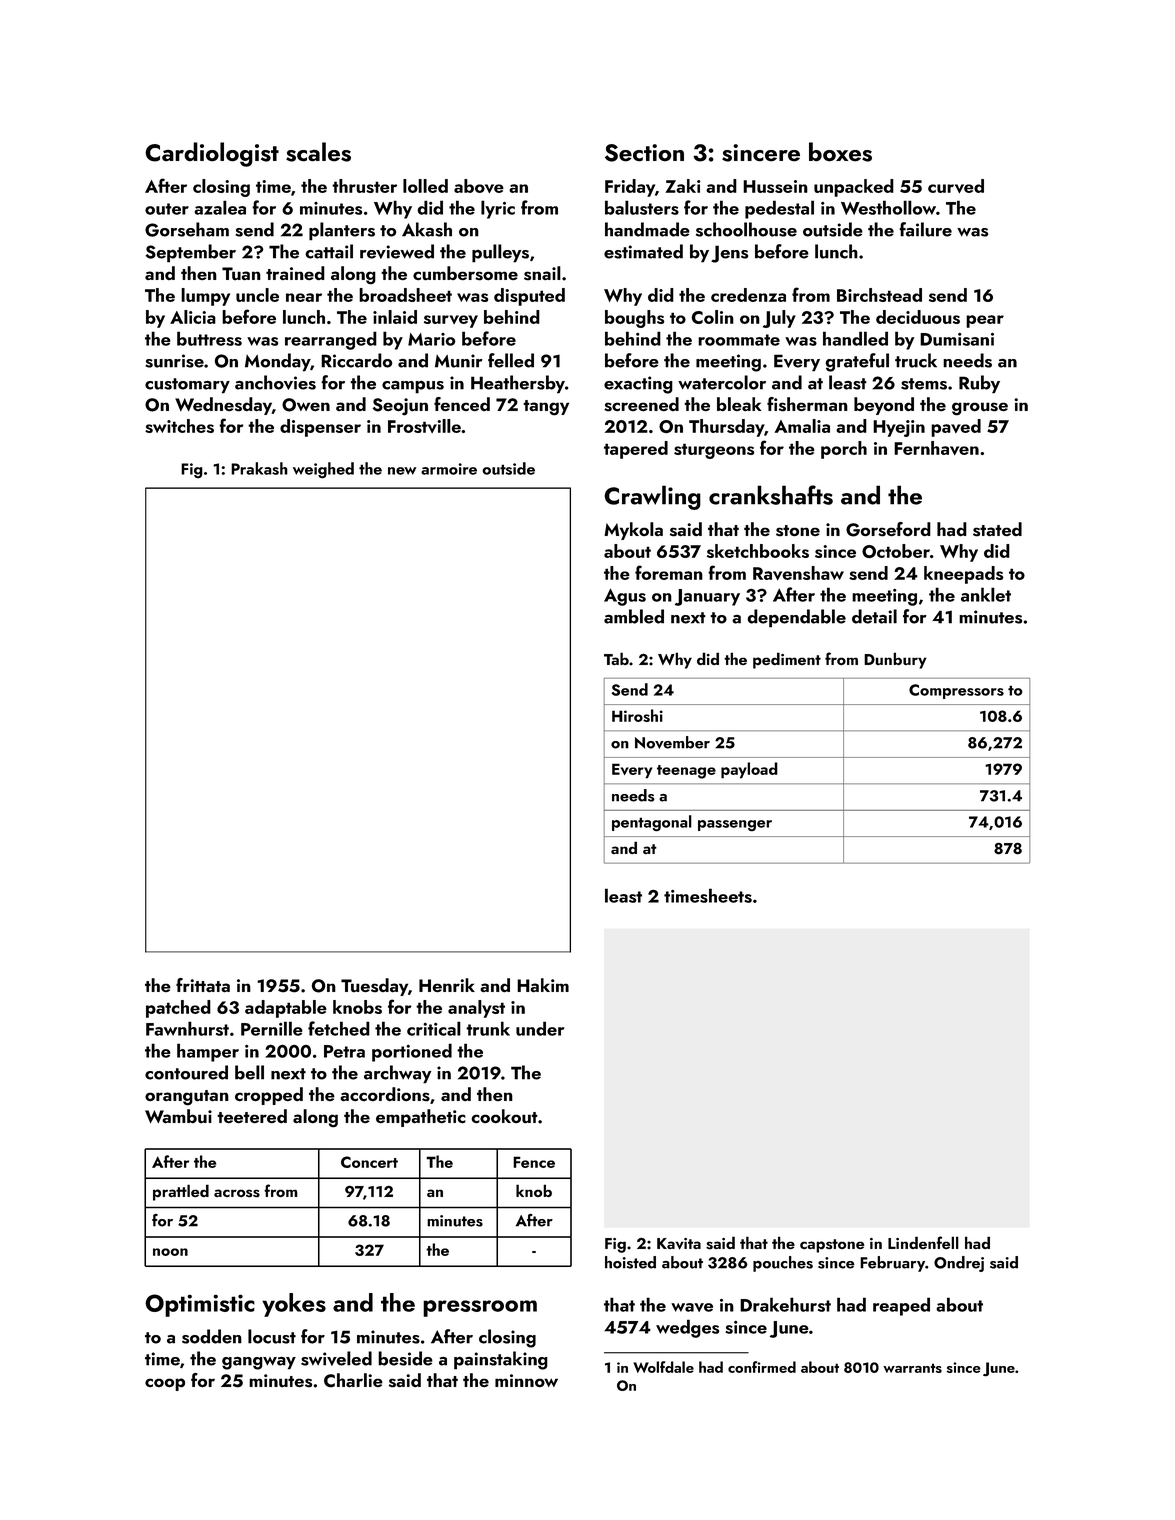  I want to click on Ondrej, so click(959, 1264).
